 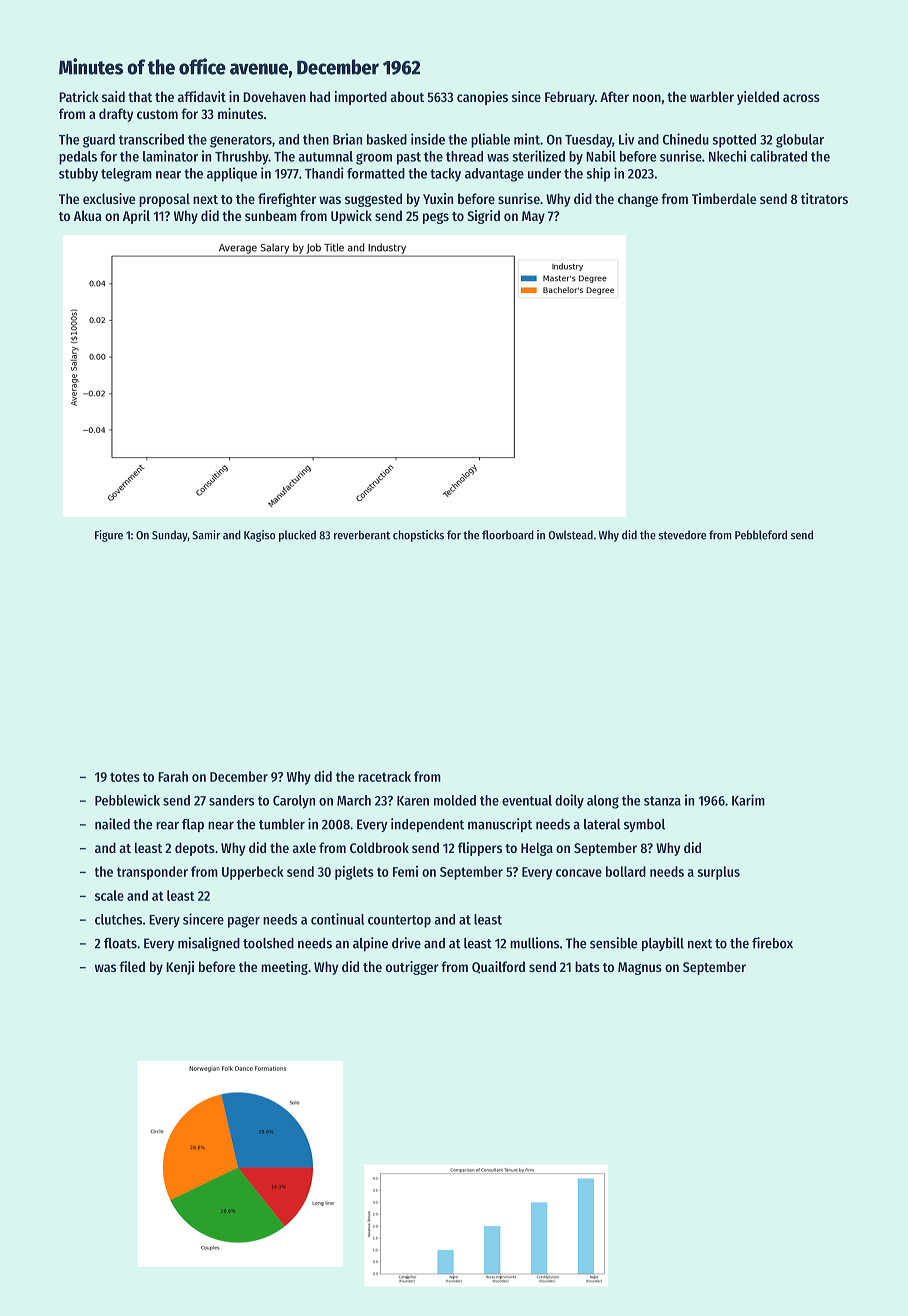 What do you see at coordinates (206, 535) in the screenshot?
I see `Samir` at bounding box center [206, 535].
